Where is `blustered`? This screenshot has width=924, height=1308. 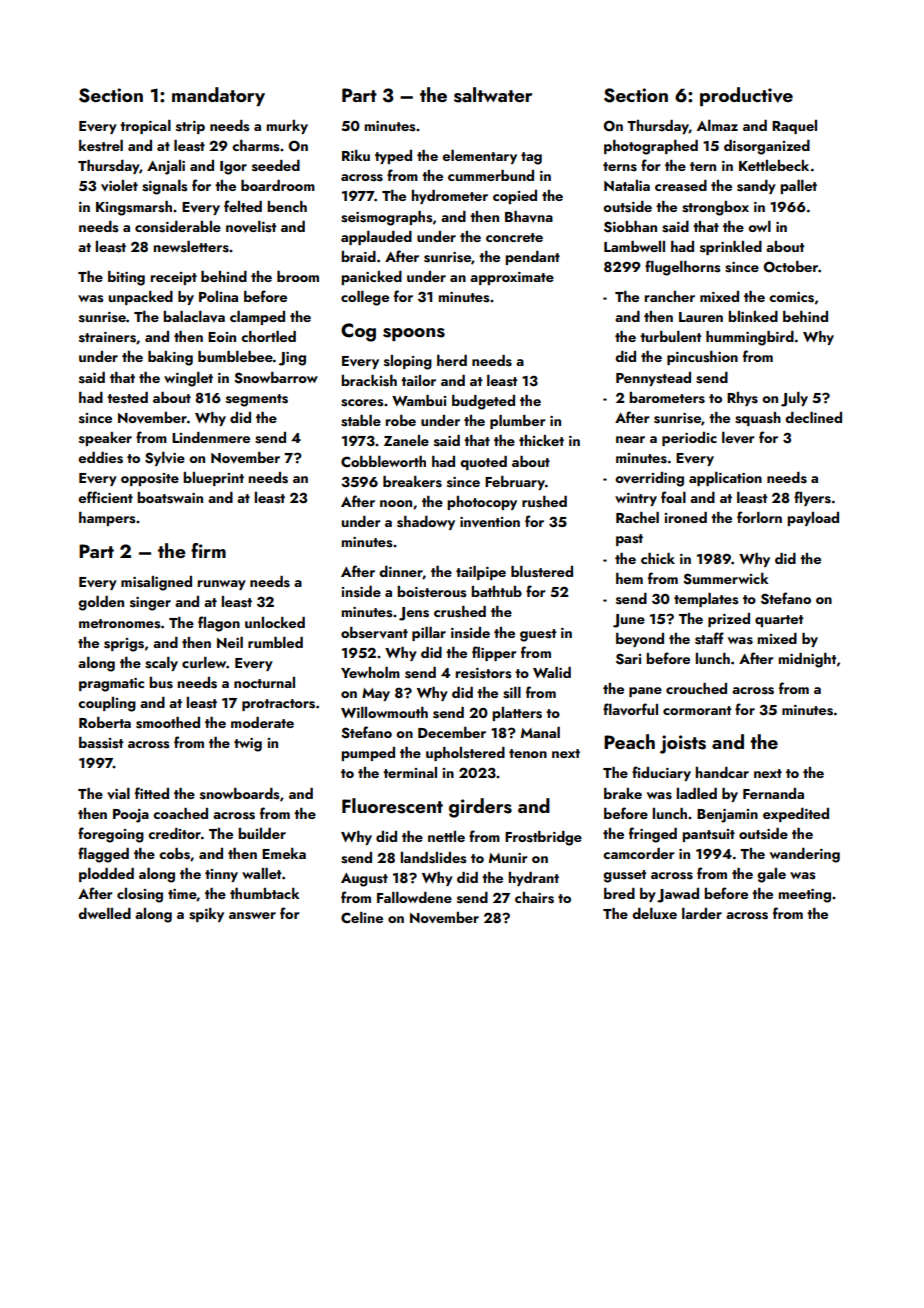 blustered is located at coordinates (542, 572).
